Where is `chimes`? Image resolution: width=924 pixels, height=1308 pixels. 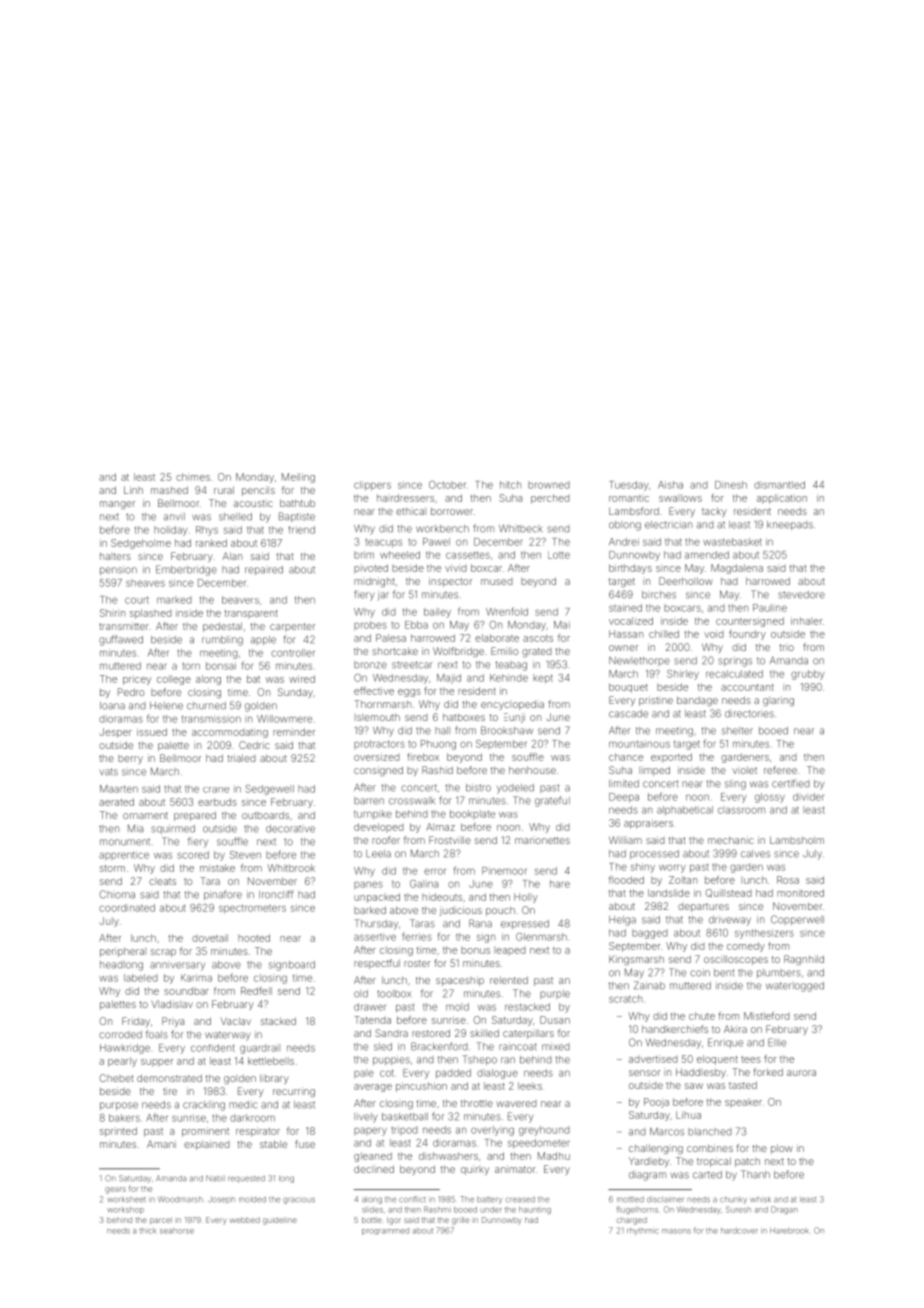
chimes is located at coordinates (193, 477).
